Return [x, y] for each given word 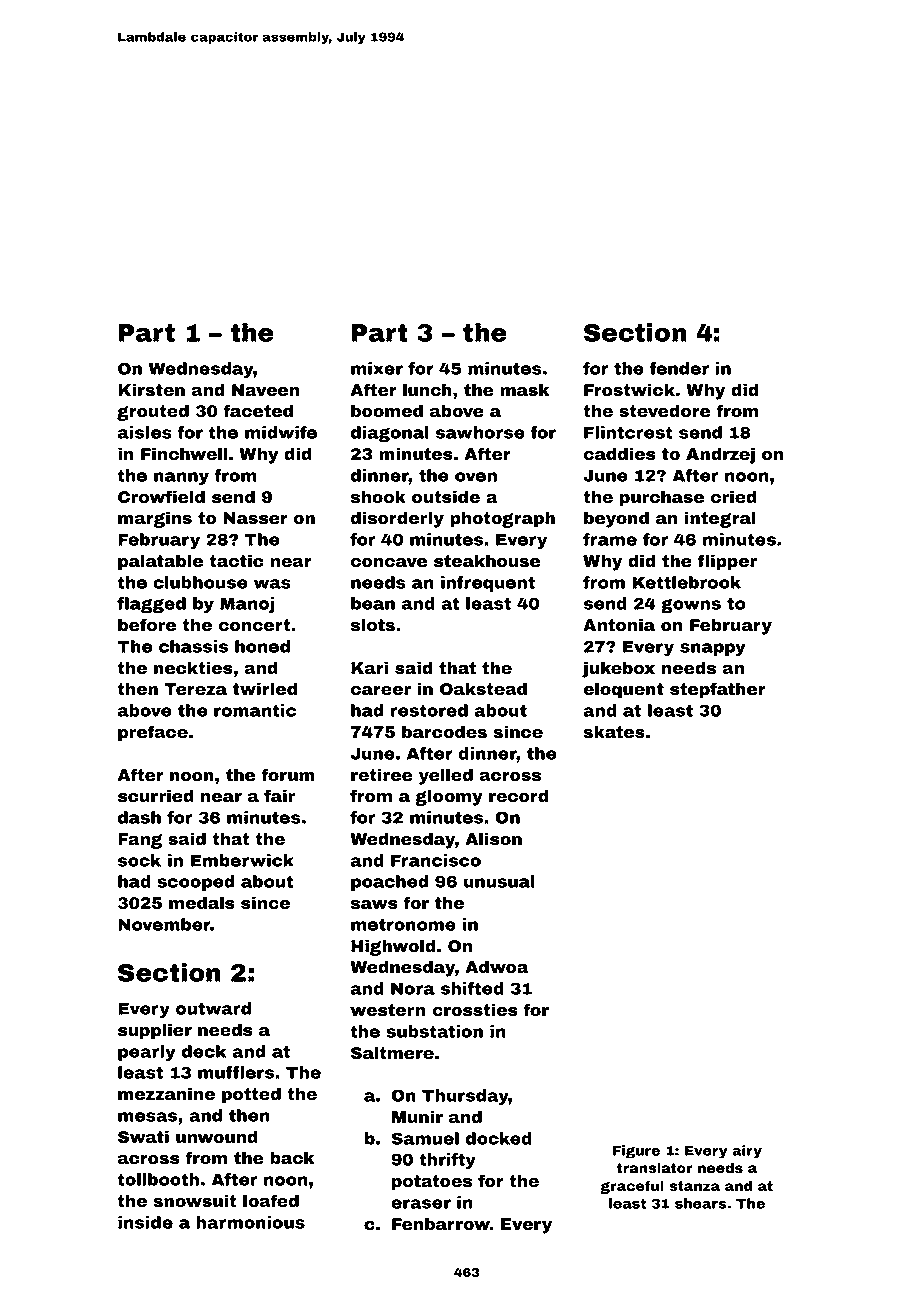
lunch [427, 389]
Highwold [393, 947]
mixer [377, 368]
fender [679, 368]
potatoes [432, 1183]
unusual [499, 881]
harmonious [250, 1222]
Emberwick [242, 860]
